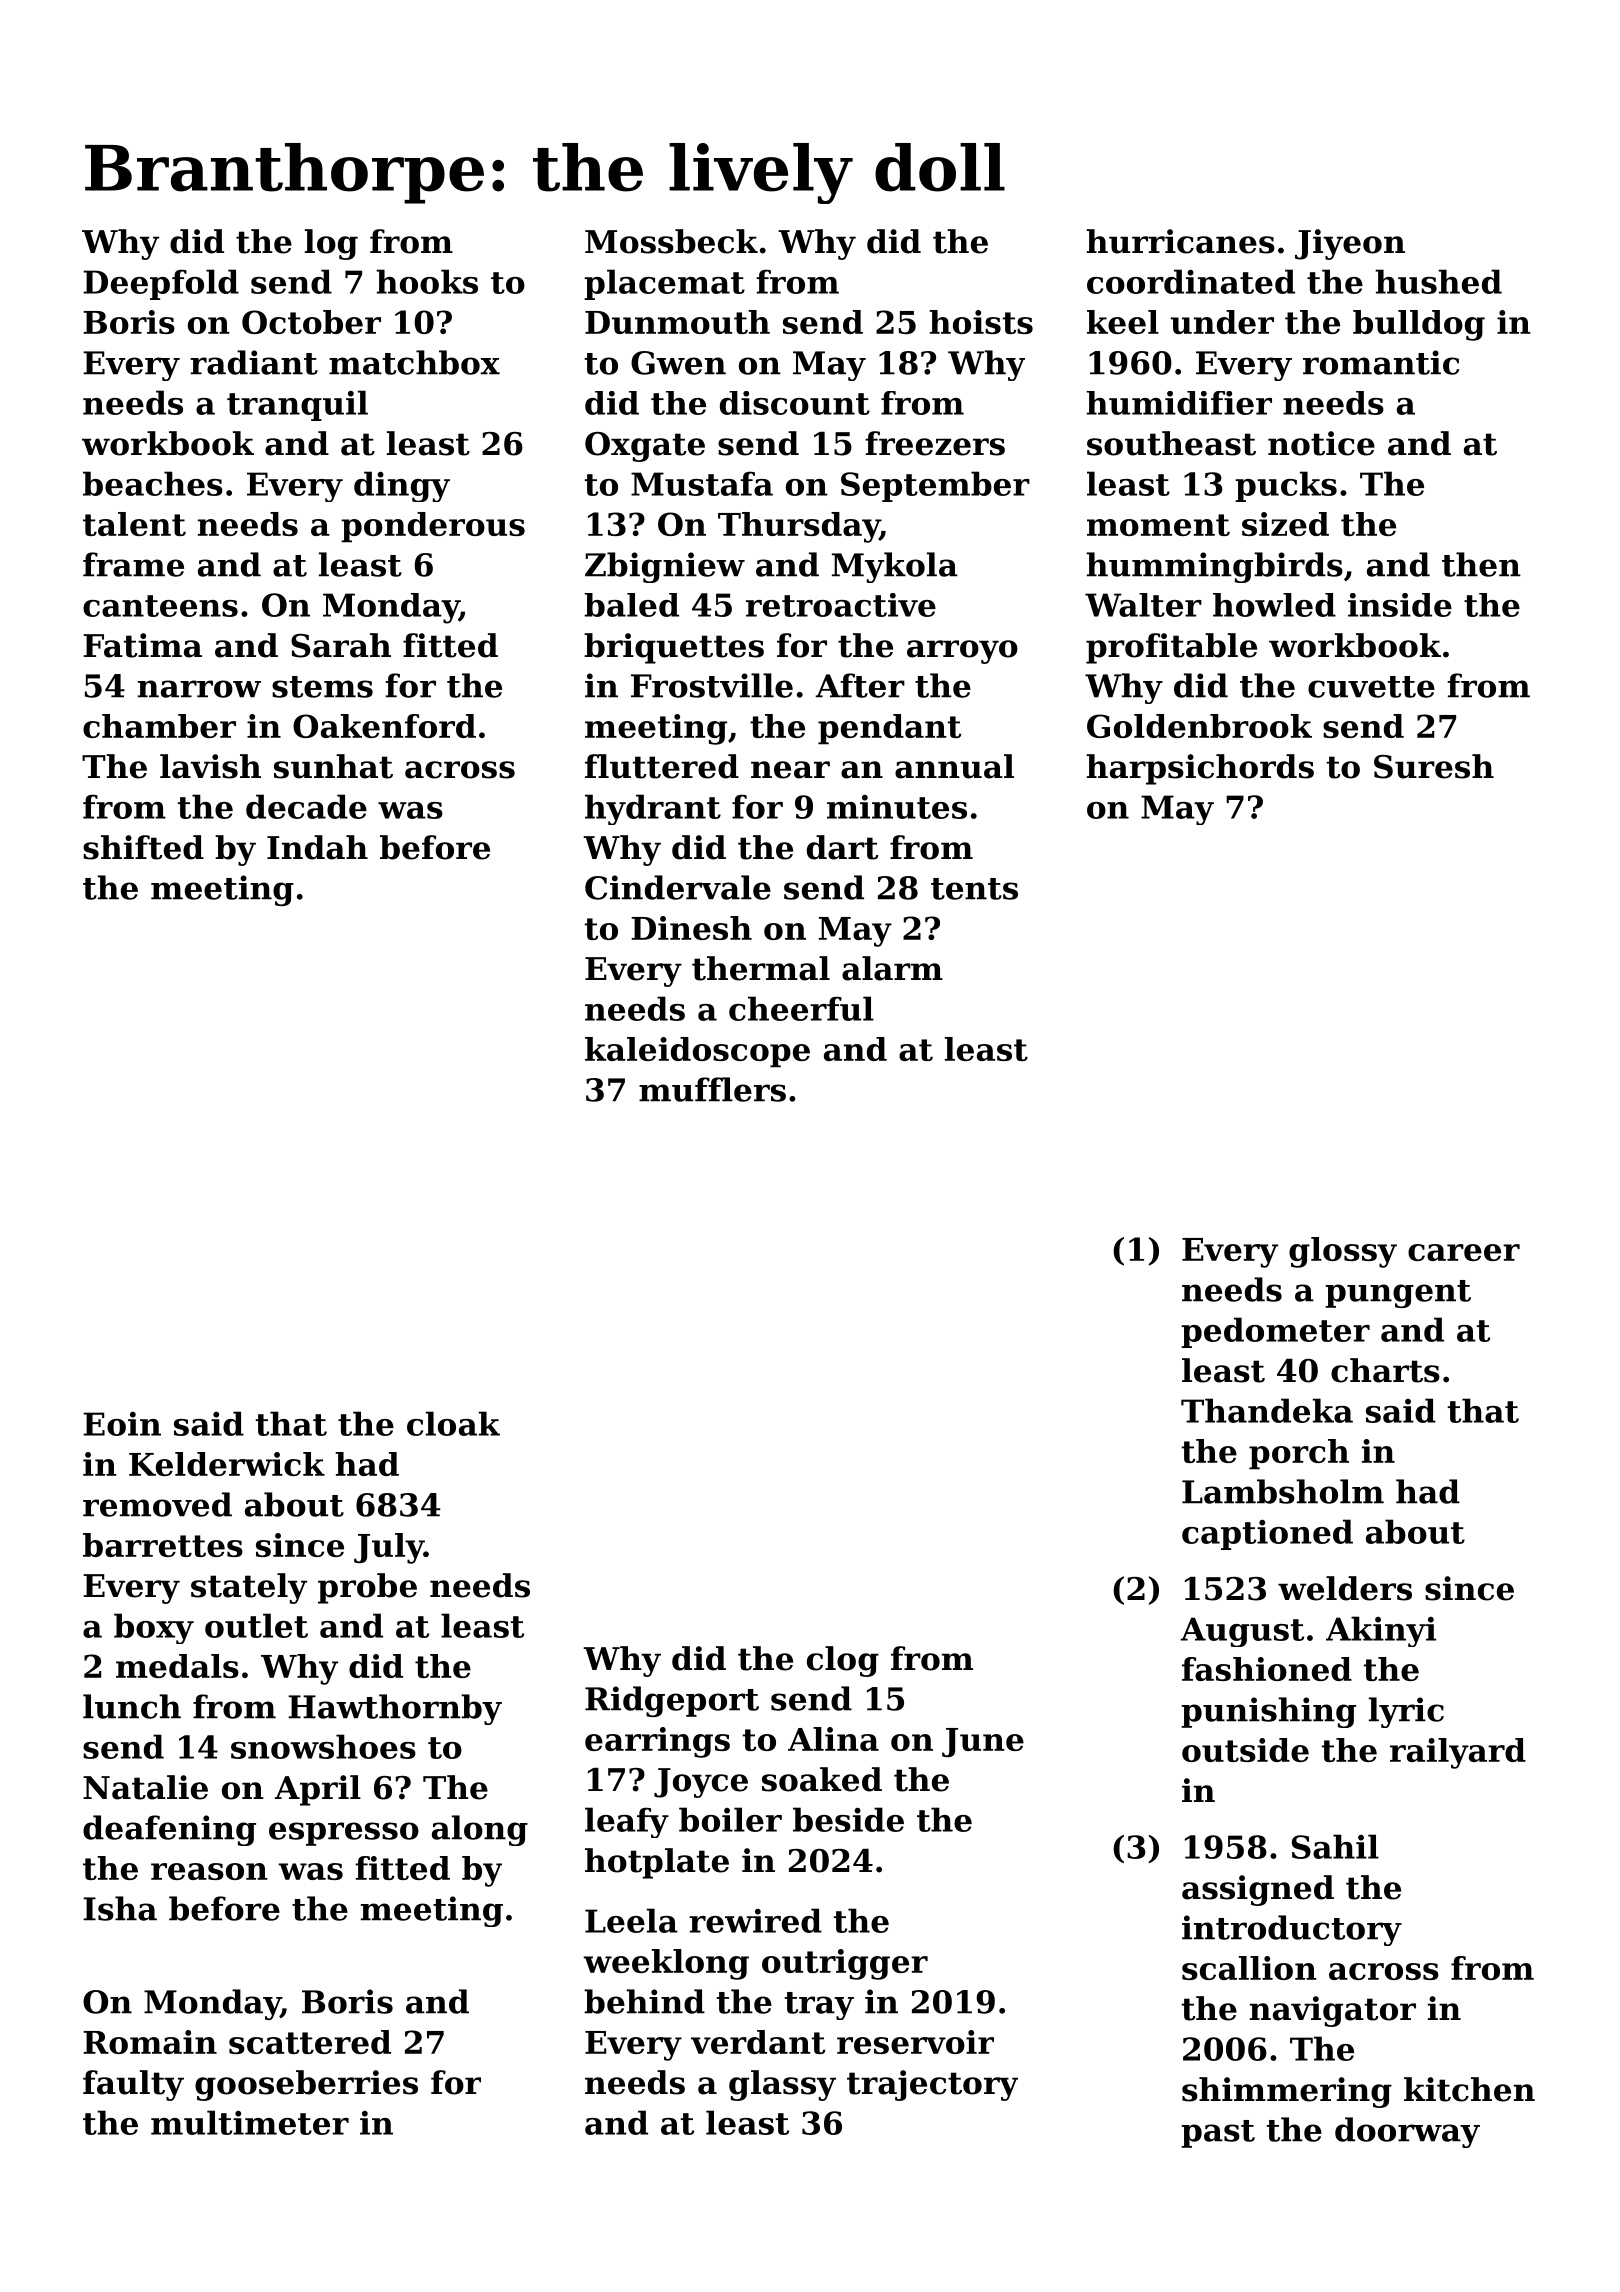 The width and height of the image is (1620, 2292). What do you see at coordinates (1458, 1753) in the image?
I see `railyard` at bounding box center [1458, 1753].
